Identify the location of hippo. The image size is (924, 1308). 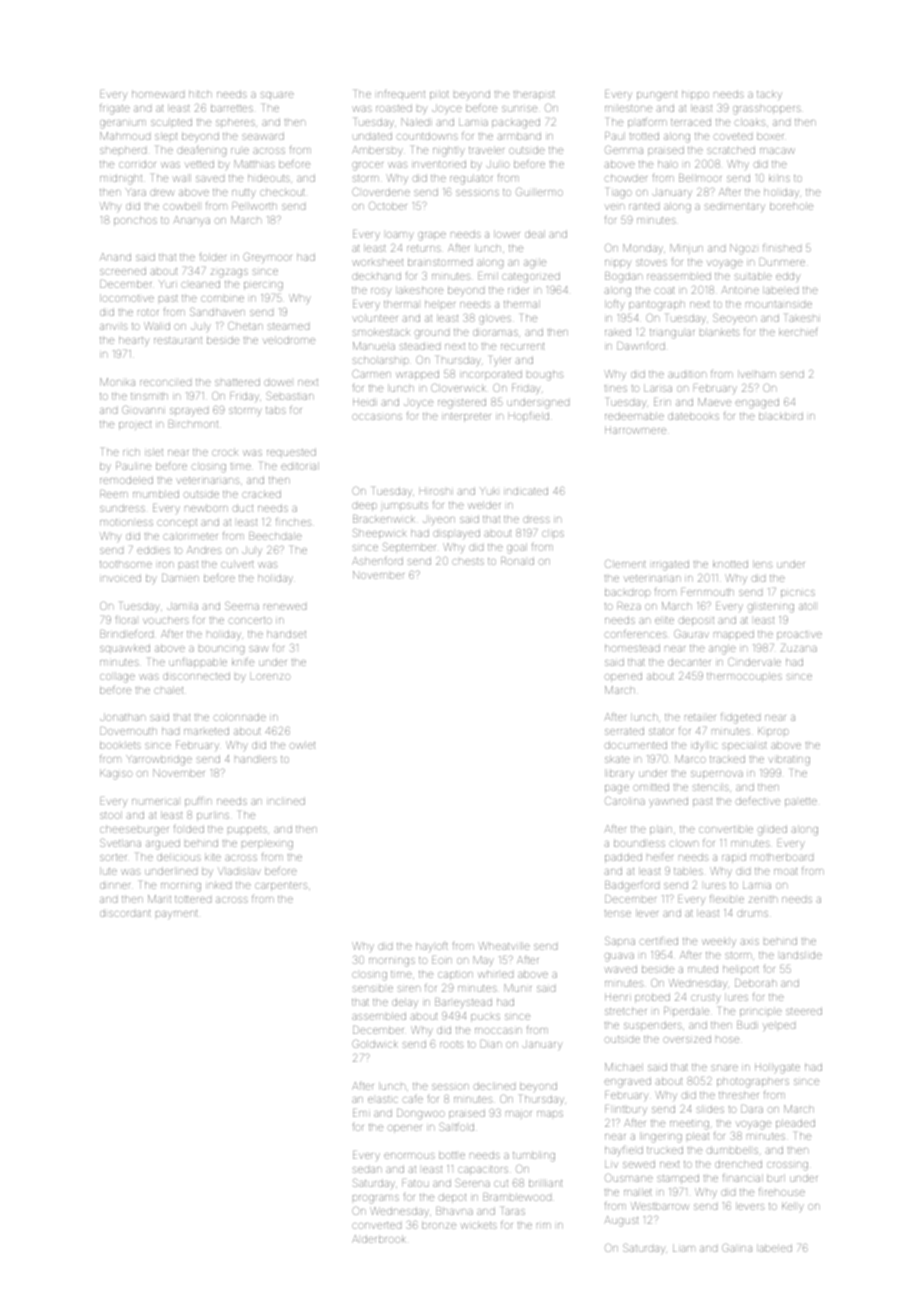
(695, 95).
